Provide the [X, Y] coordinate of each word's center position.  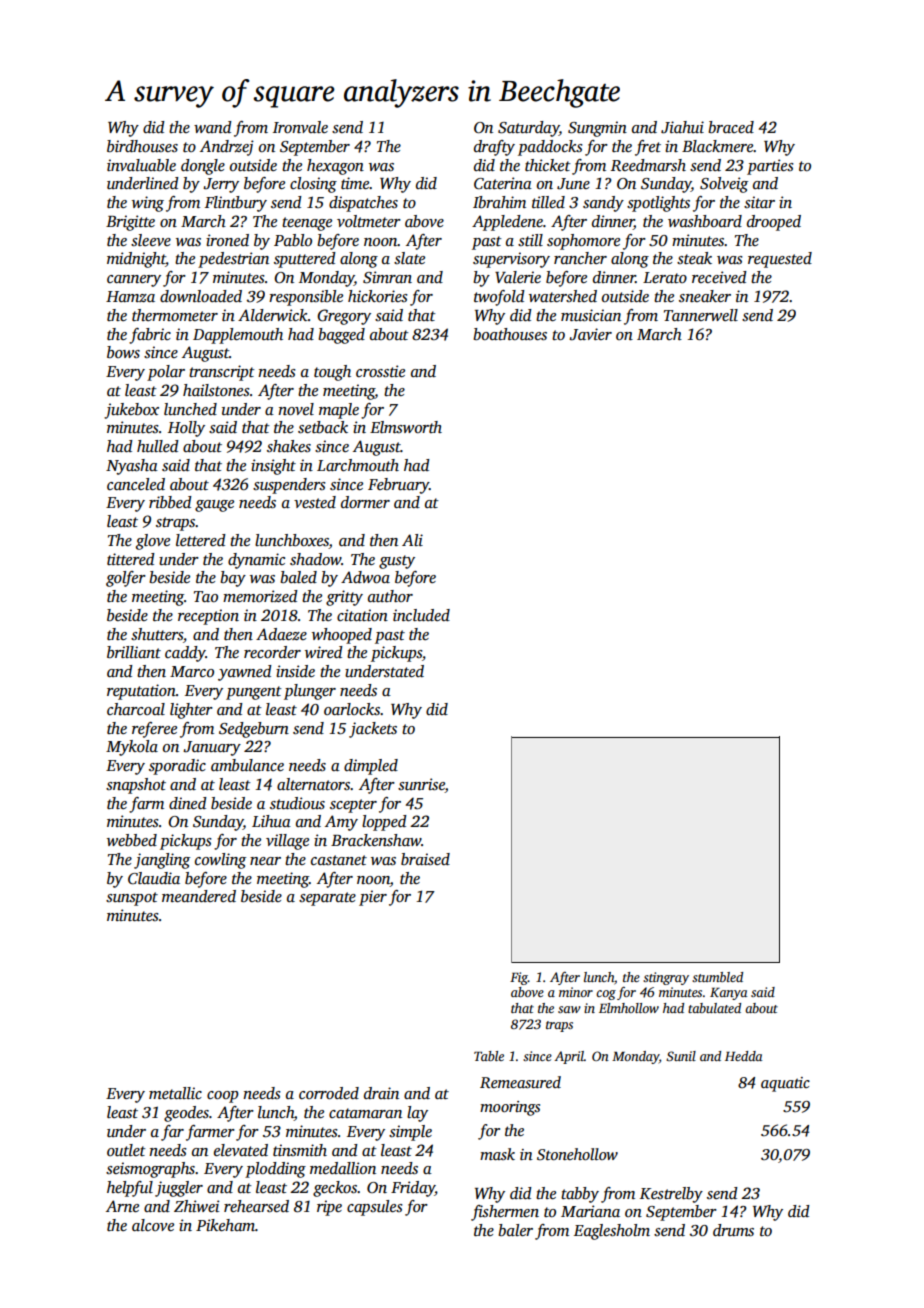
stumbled [717, 977]
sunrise [421, 784]
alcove [153, 1225]
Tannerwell [701, 315]
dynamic [256, 561]
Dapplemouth [238, 336]
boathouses [510, 334]
